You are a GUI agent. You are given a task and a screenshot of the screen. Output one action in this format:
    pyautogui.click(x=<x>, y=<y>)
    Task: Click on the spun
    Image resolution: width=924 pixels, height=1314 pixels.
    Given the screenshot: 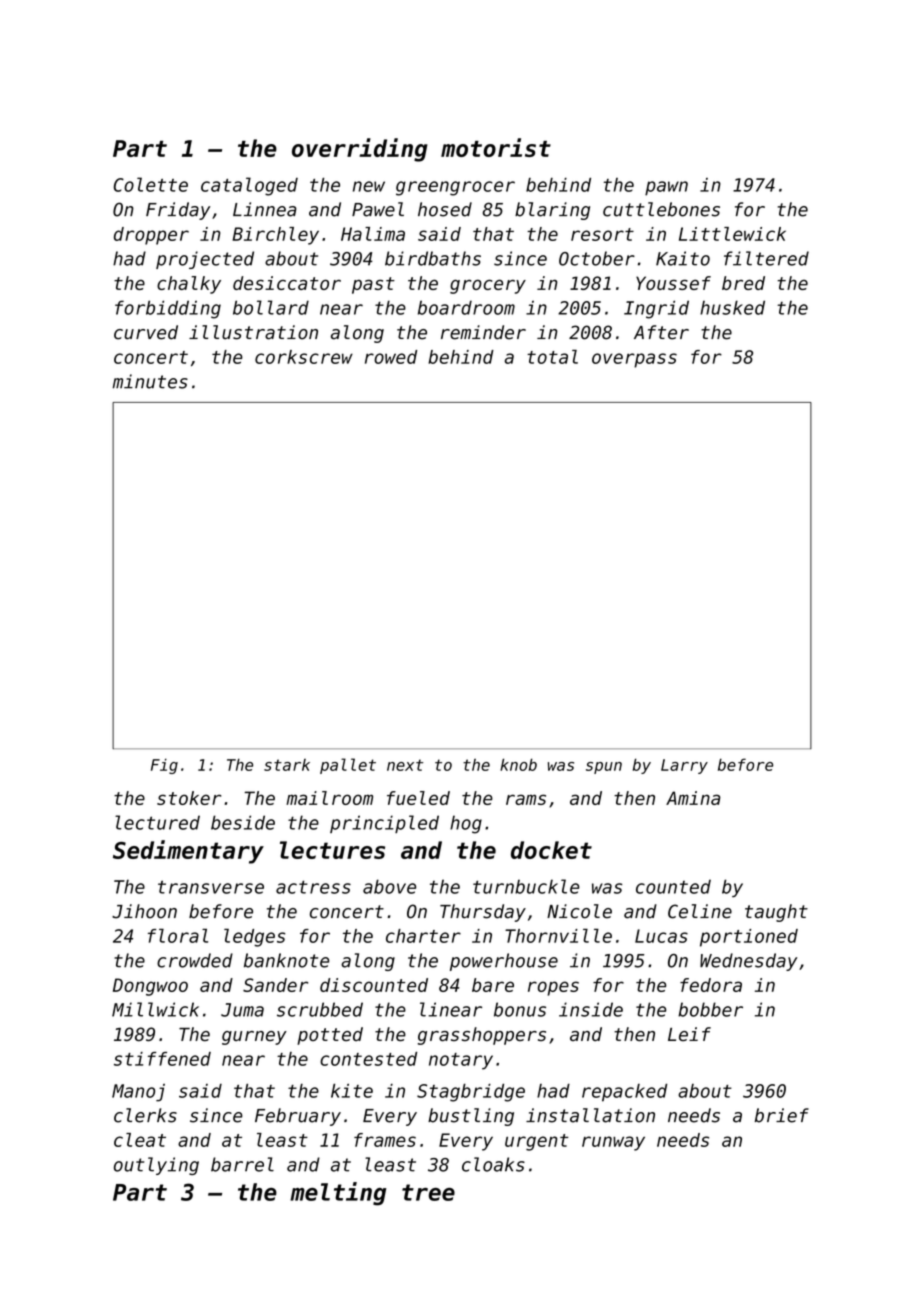 What is the action you would take?
    pyautogui.click(x=604, y=768)
